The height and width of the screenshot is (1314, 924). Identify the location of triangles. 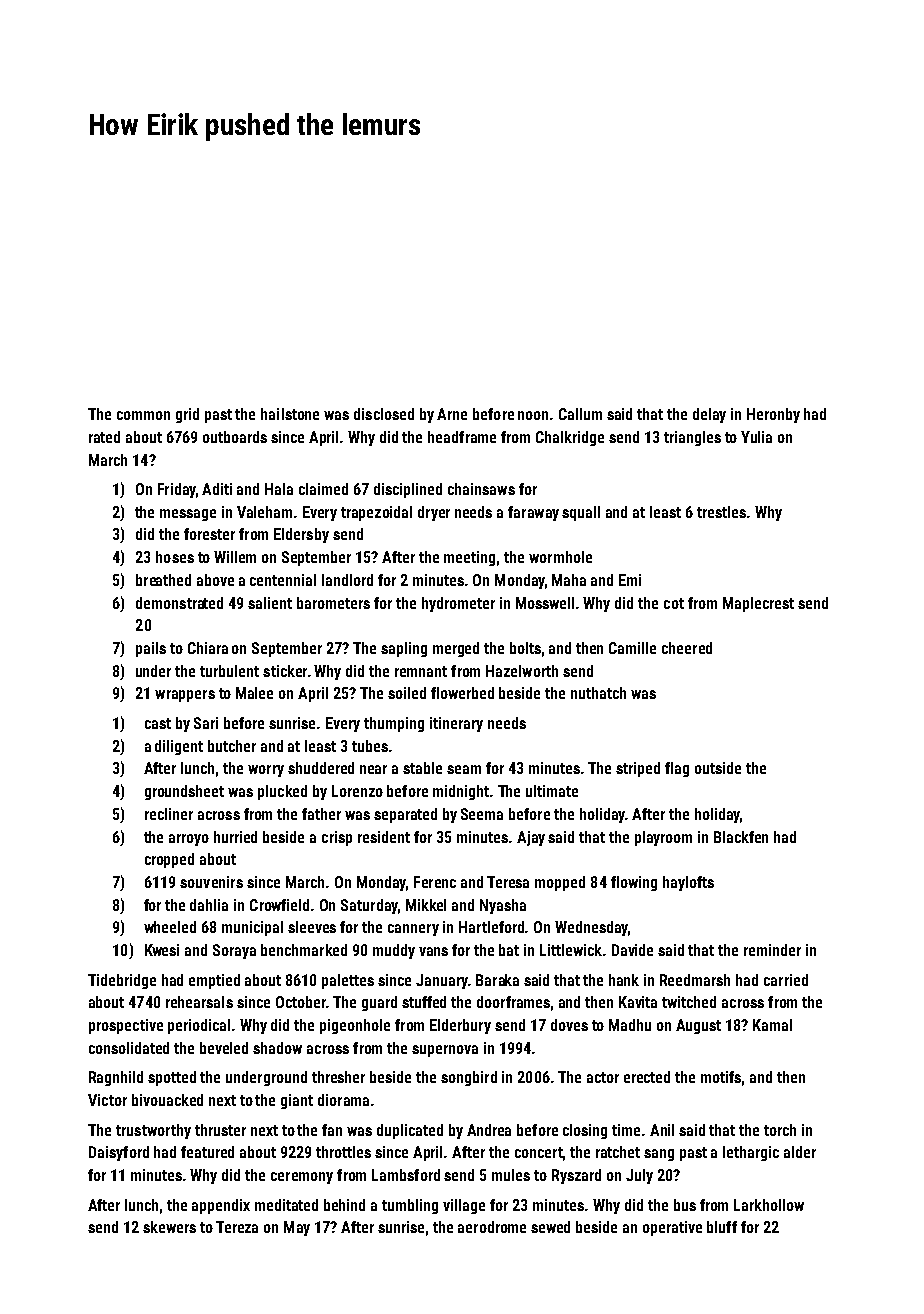
(692, 438).
